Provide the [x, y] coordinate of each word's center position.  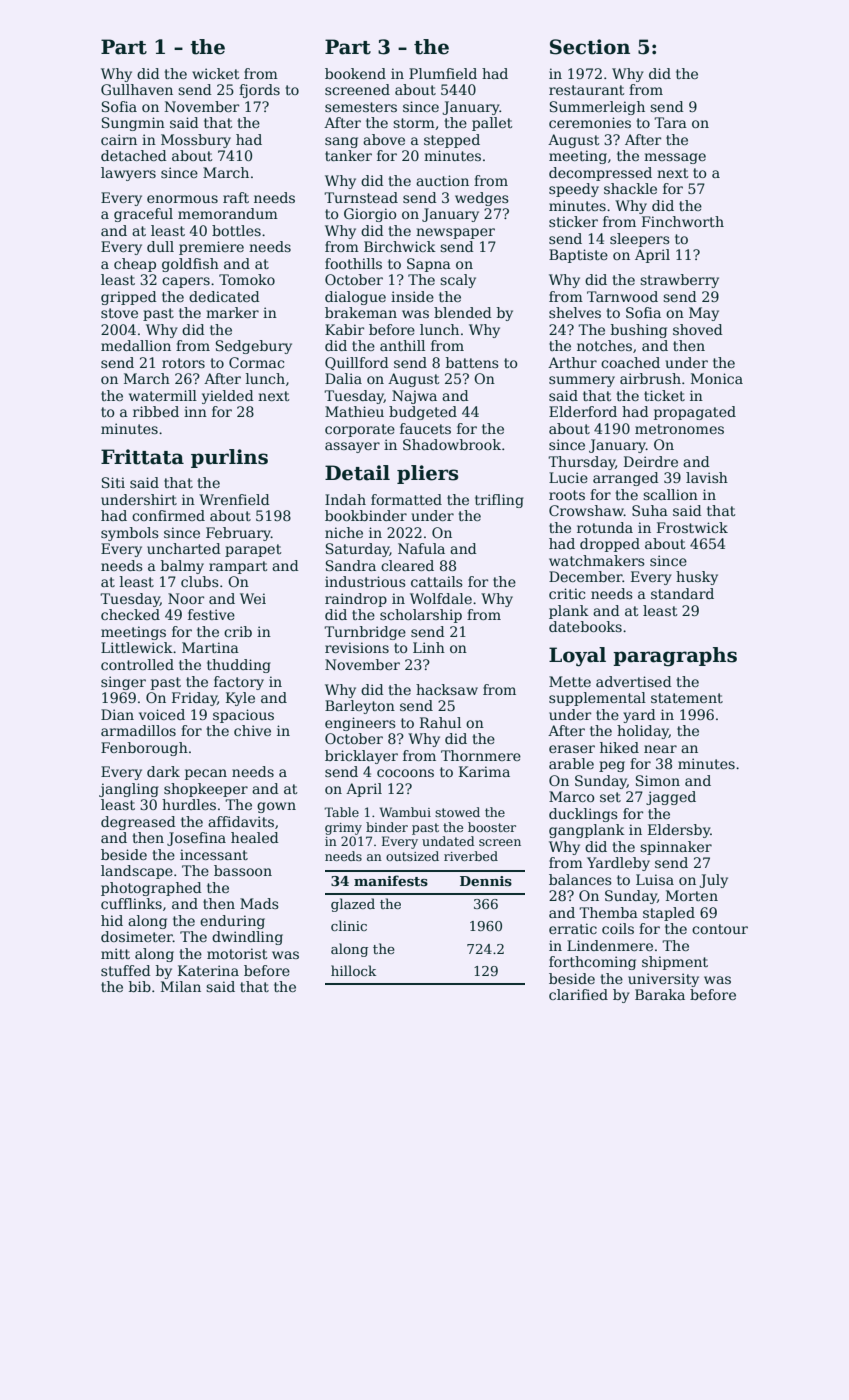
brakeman [361, 312]
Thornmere [481, 755]
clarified [578, 994]
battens [472, 362]
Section [590, 47]
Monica [717, 378]
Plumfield [443, 73]
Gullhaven [137, 89]
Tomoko [247, 279]
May [704, 314]
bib [140, 986]
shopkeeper [206, 790]
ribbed [156, 411]
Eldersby [679, 831]
